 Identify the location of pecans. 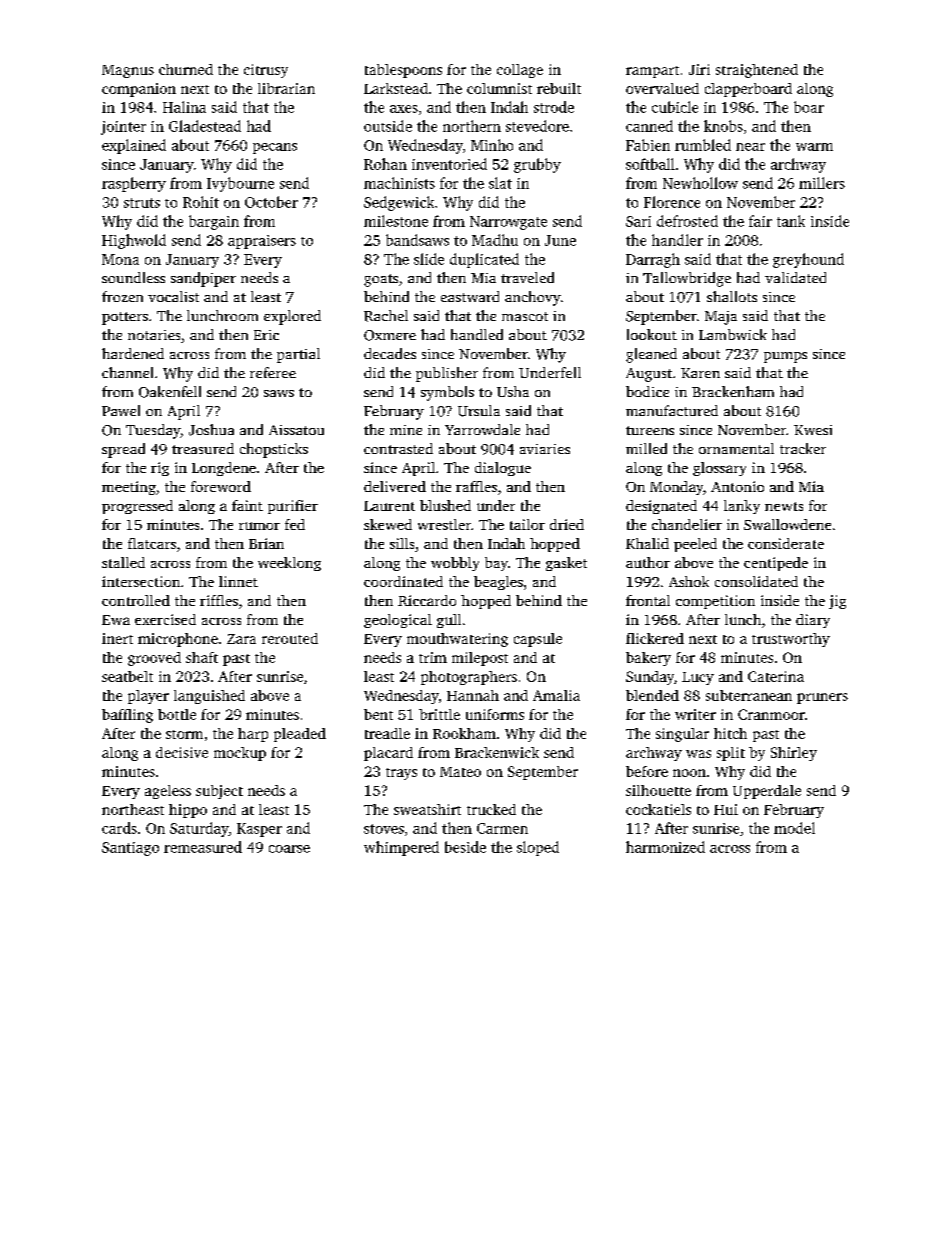
(275, 148).
